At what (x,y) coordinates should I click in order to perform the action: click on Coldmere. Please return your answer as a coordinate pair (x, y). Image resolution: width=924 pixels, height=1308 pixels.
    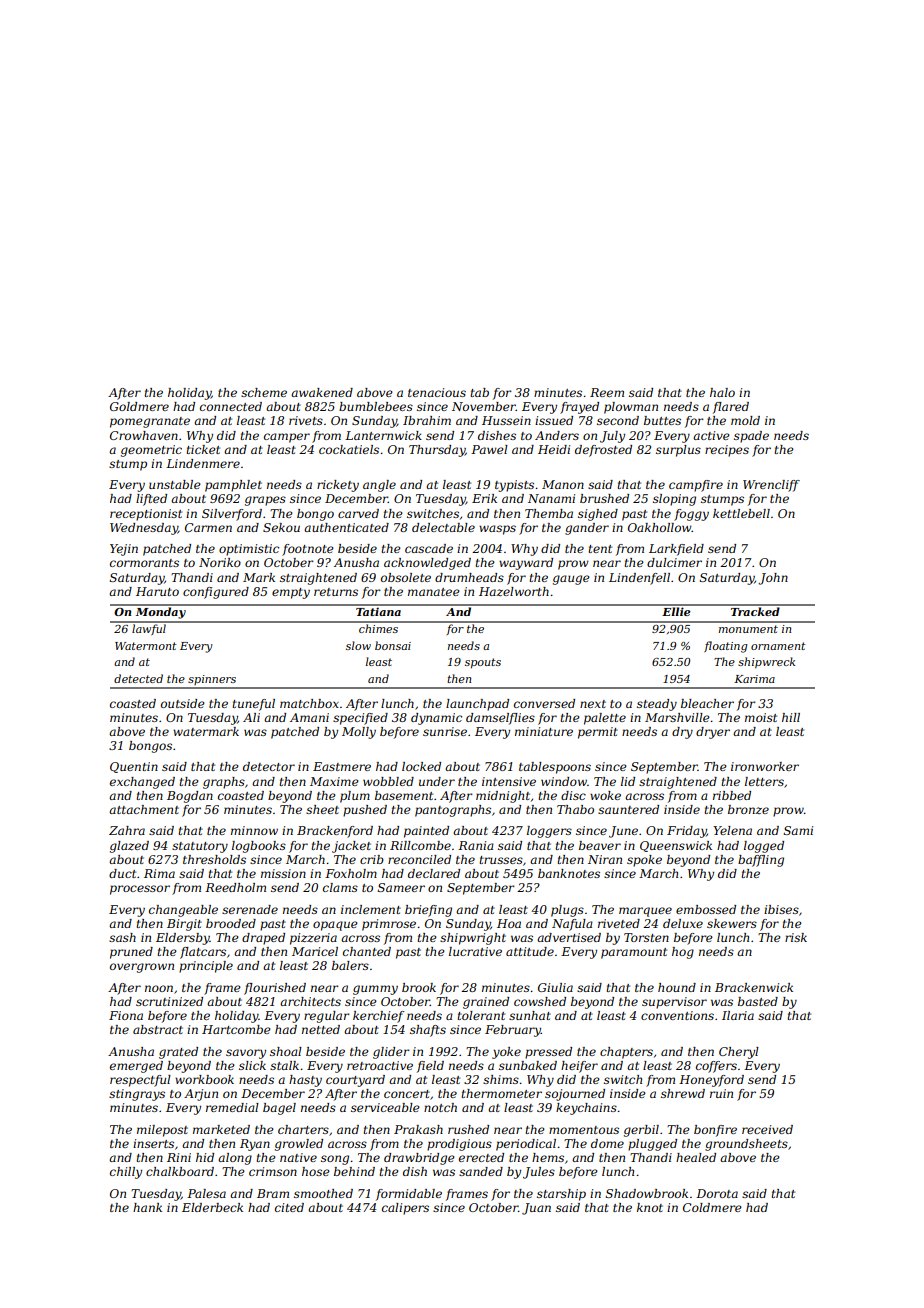
    Looking at the image, I should click on (712, 1207).
